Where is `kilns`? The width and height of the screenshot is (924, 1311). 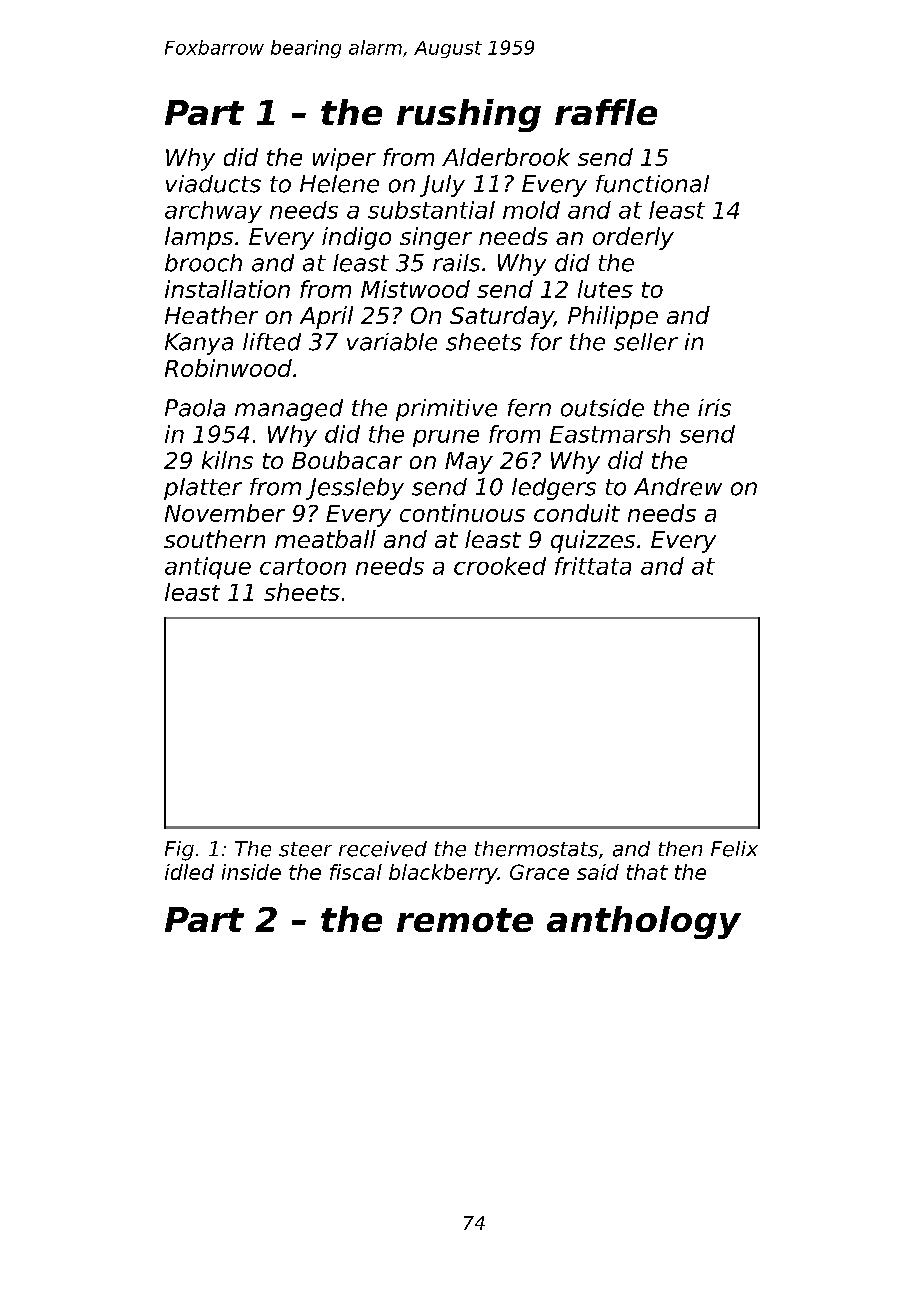
kilns is located at coordinates (227, 460).
